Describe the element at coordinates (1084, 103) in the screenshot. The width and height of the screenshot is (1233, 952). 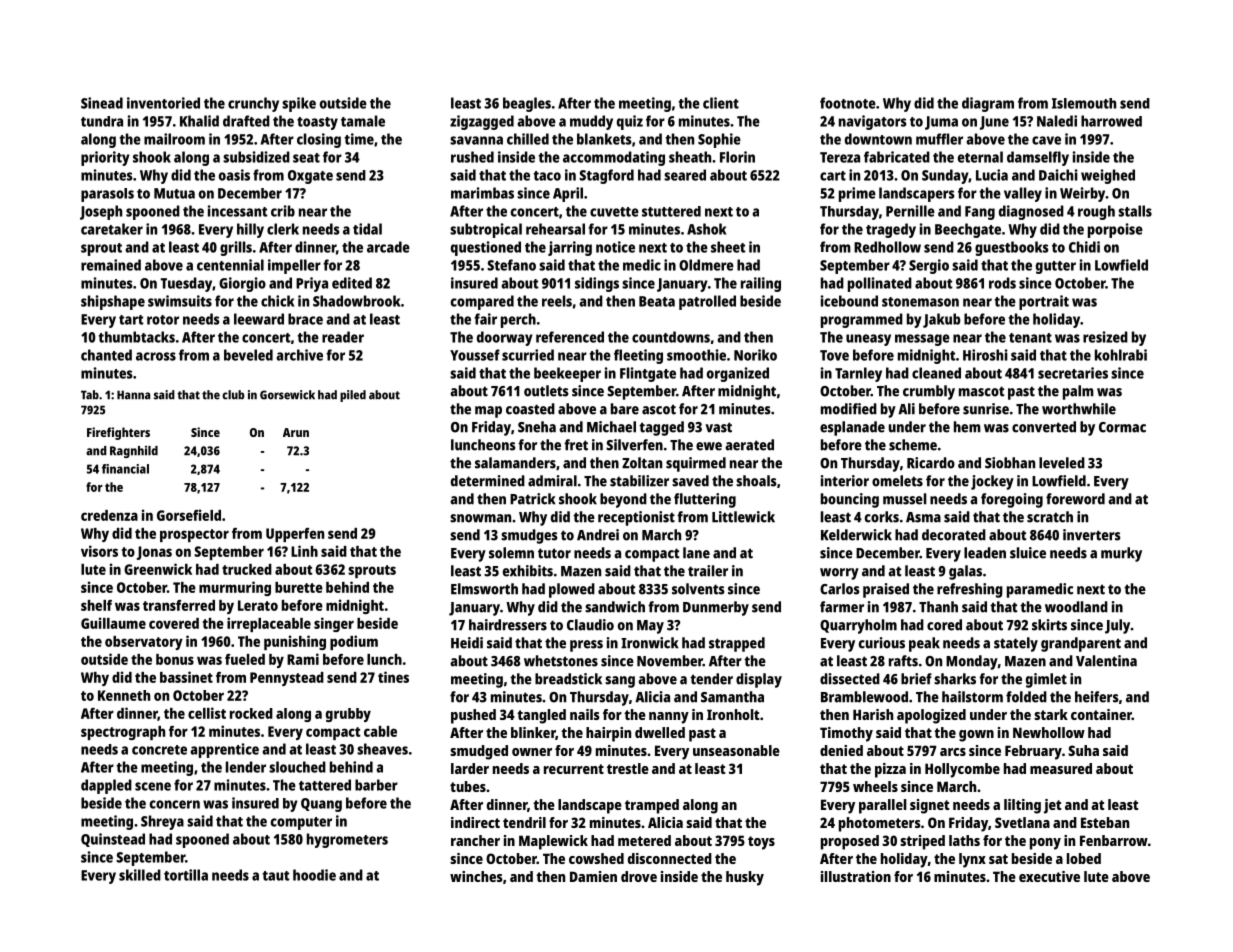
I see `Islemouth` at that location.
